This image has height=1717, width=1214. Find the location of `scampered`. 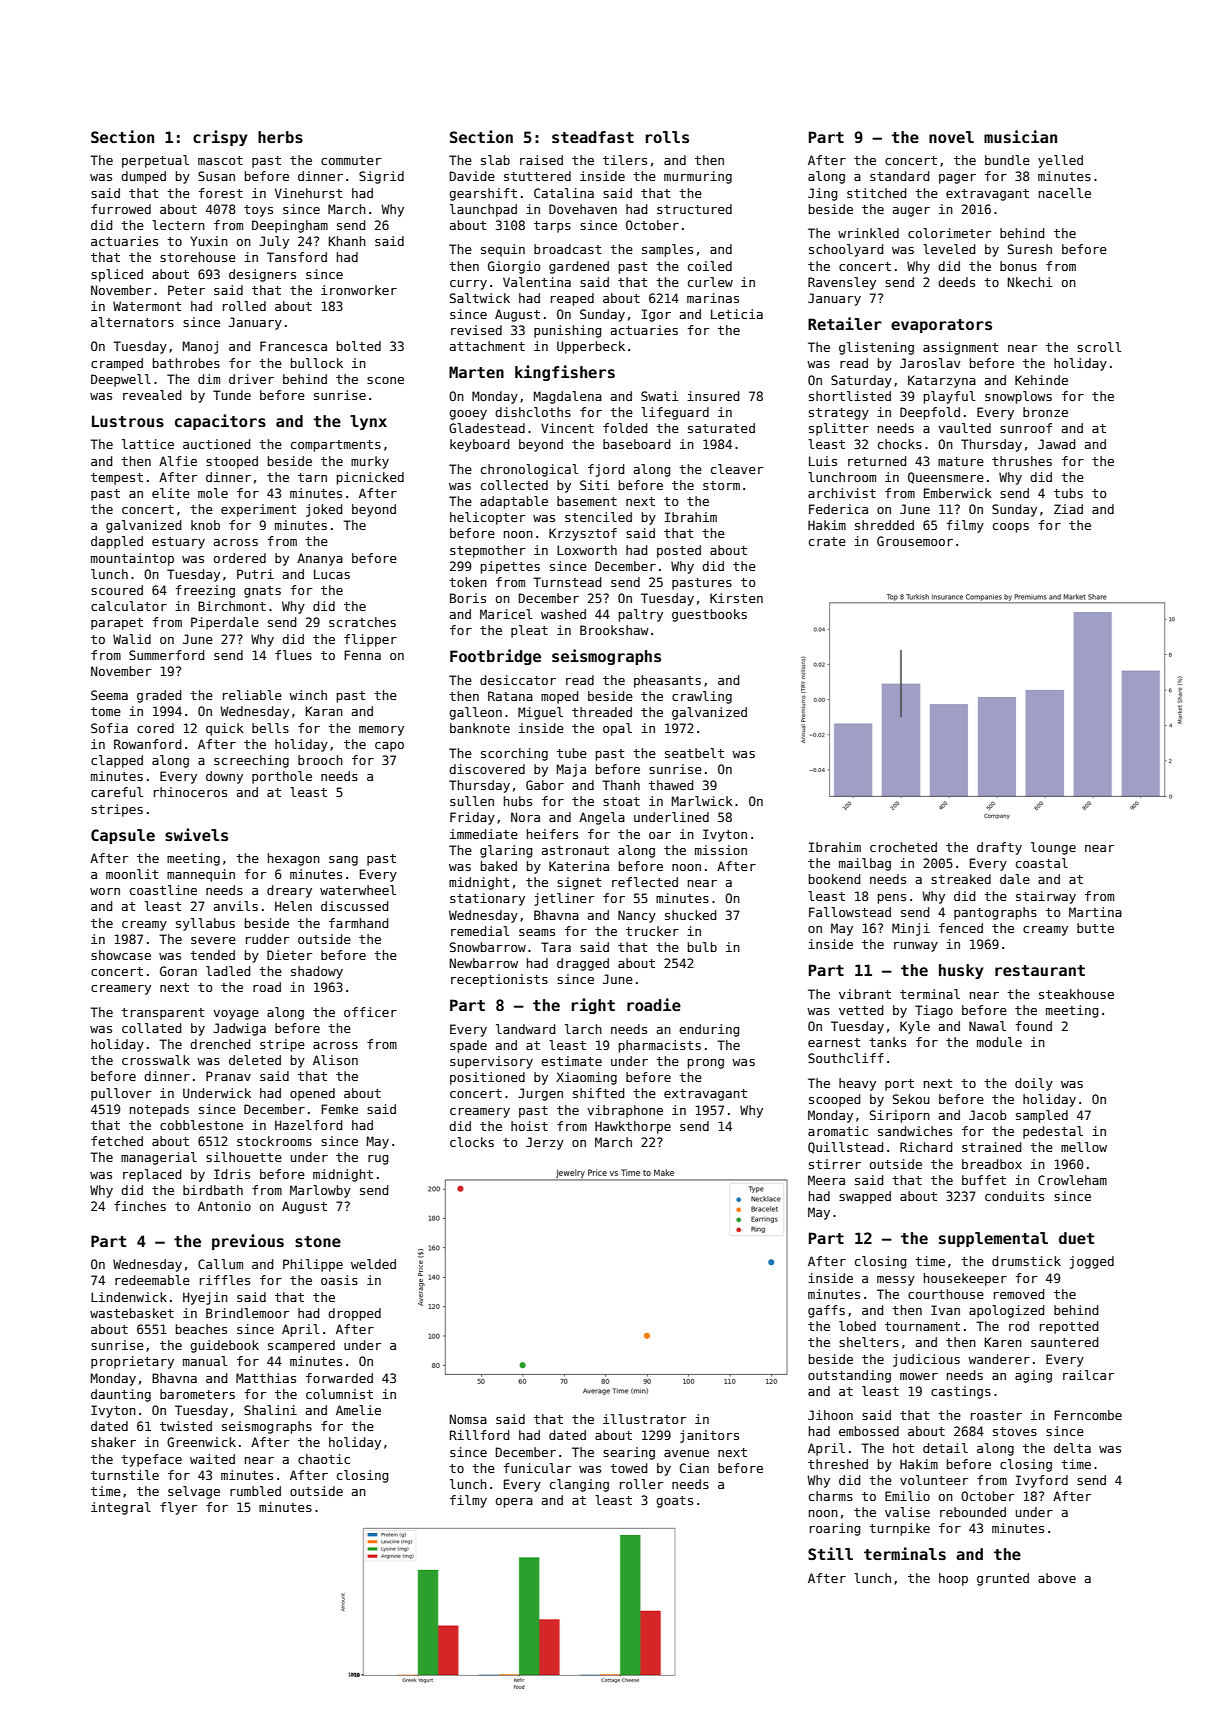

scampered is located at coordinates (301, 1346).
